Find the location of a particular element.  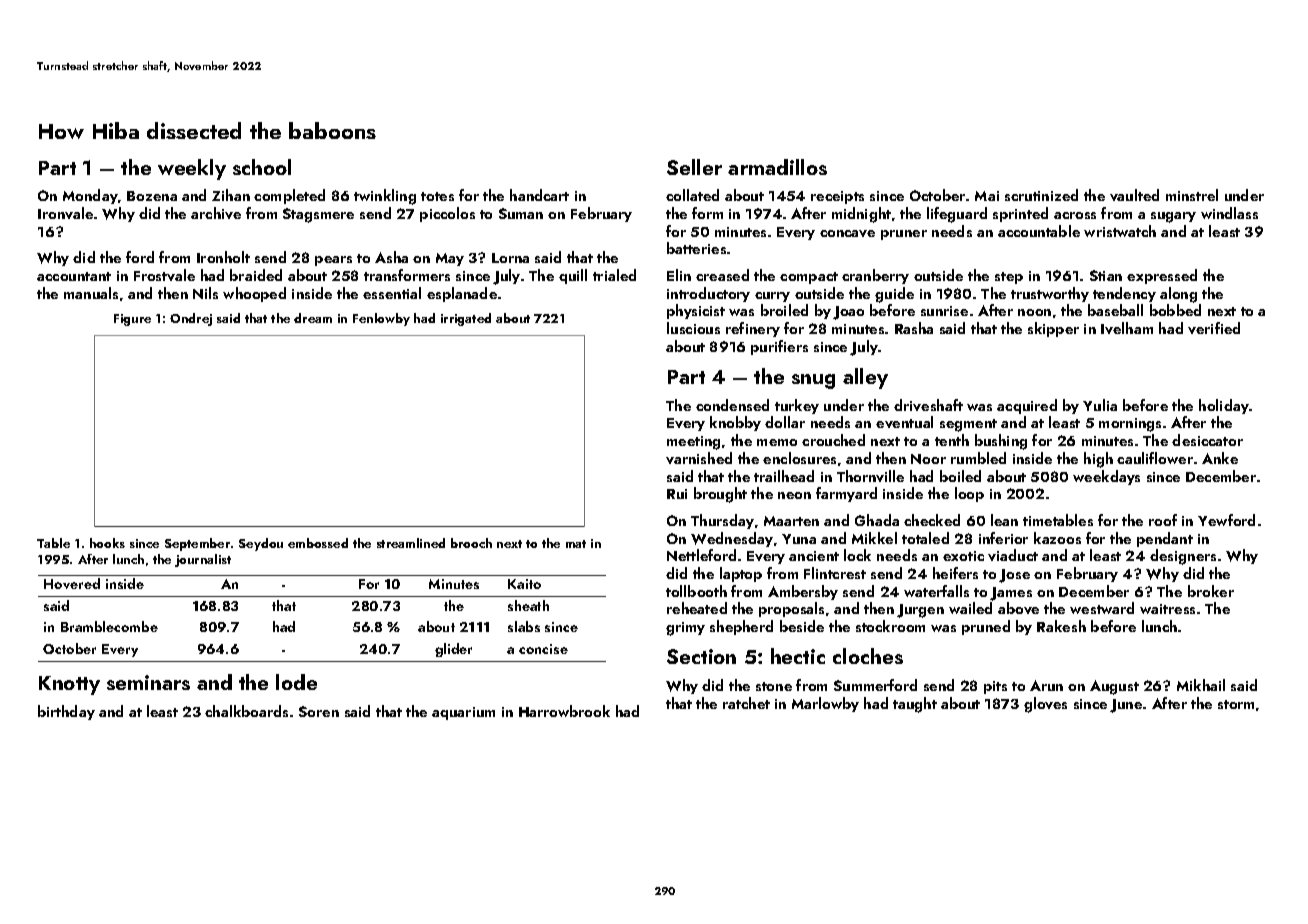

journalist is located at coordinates (203, 560).
